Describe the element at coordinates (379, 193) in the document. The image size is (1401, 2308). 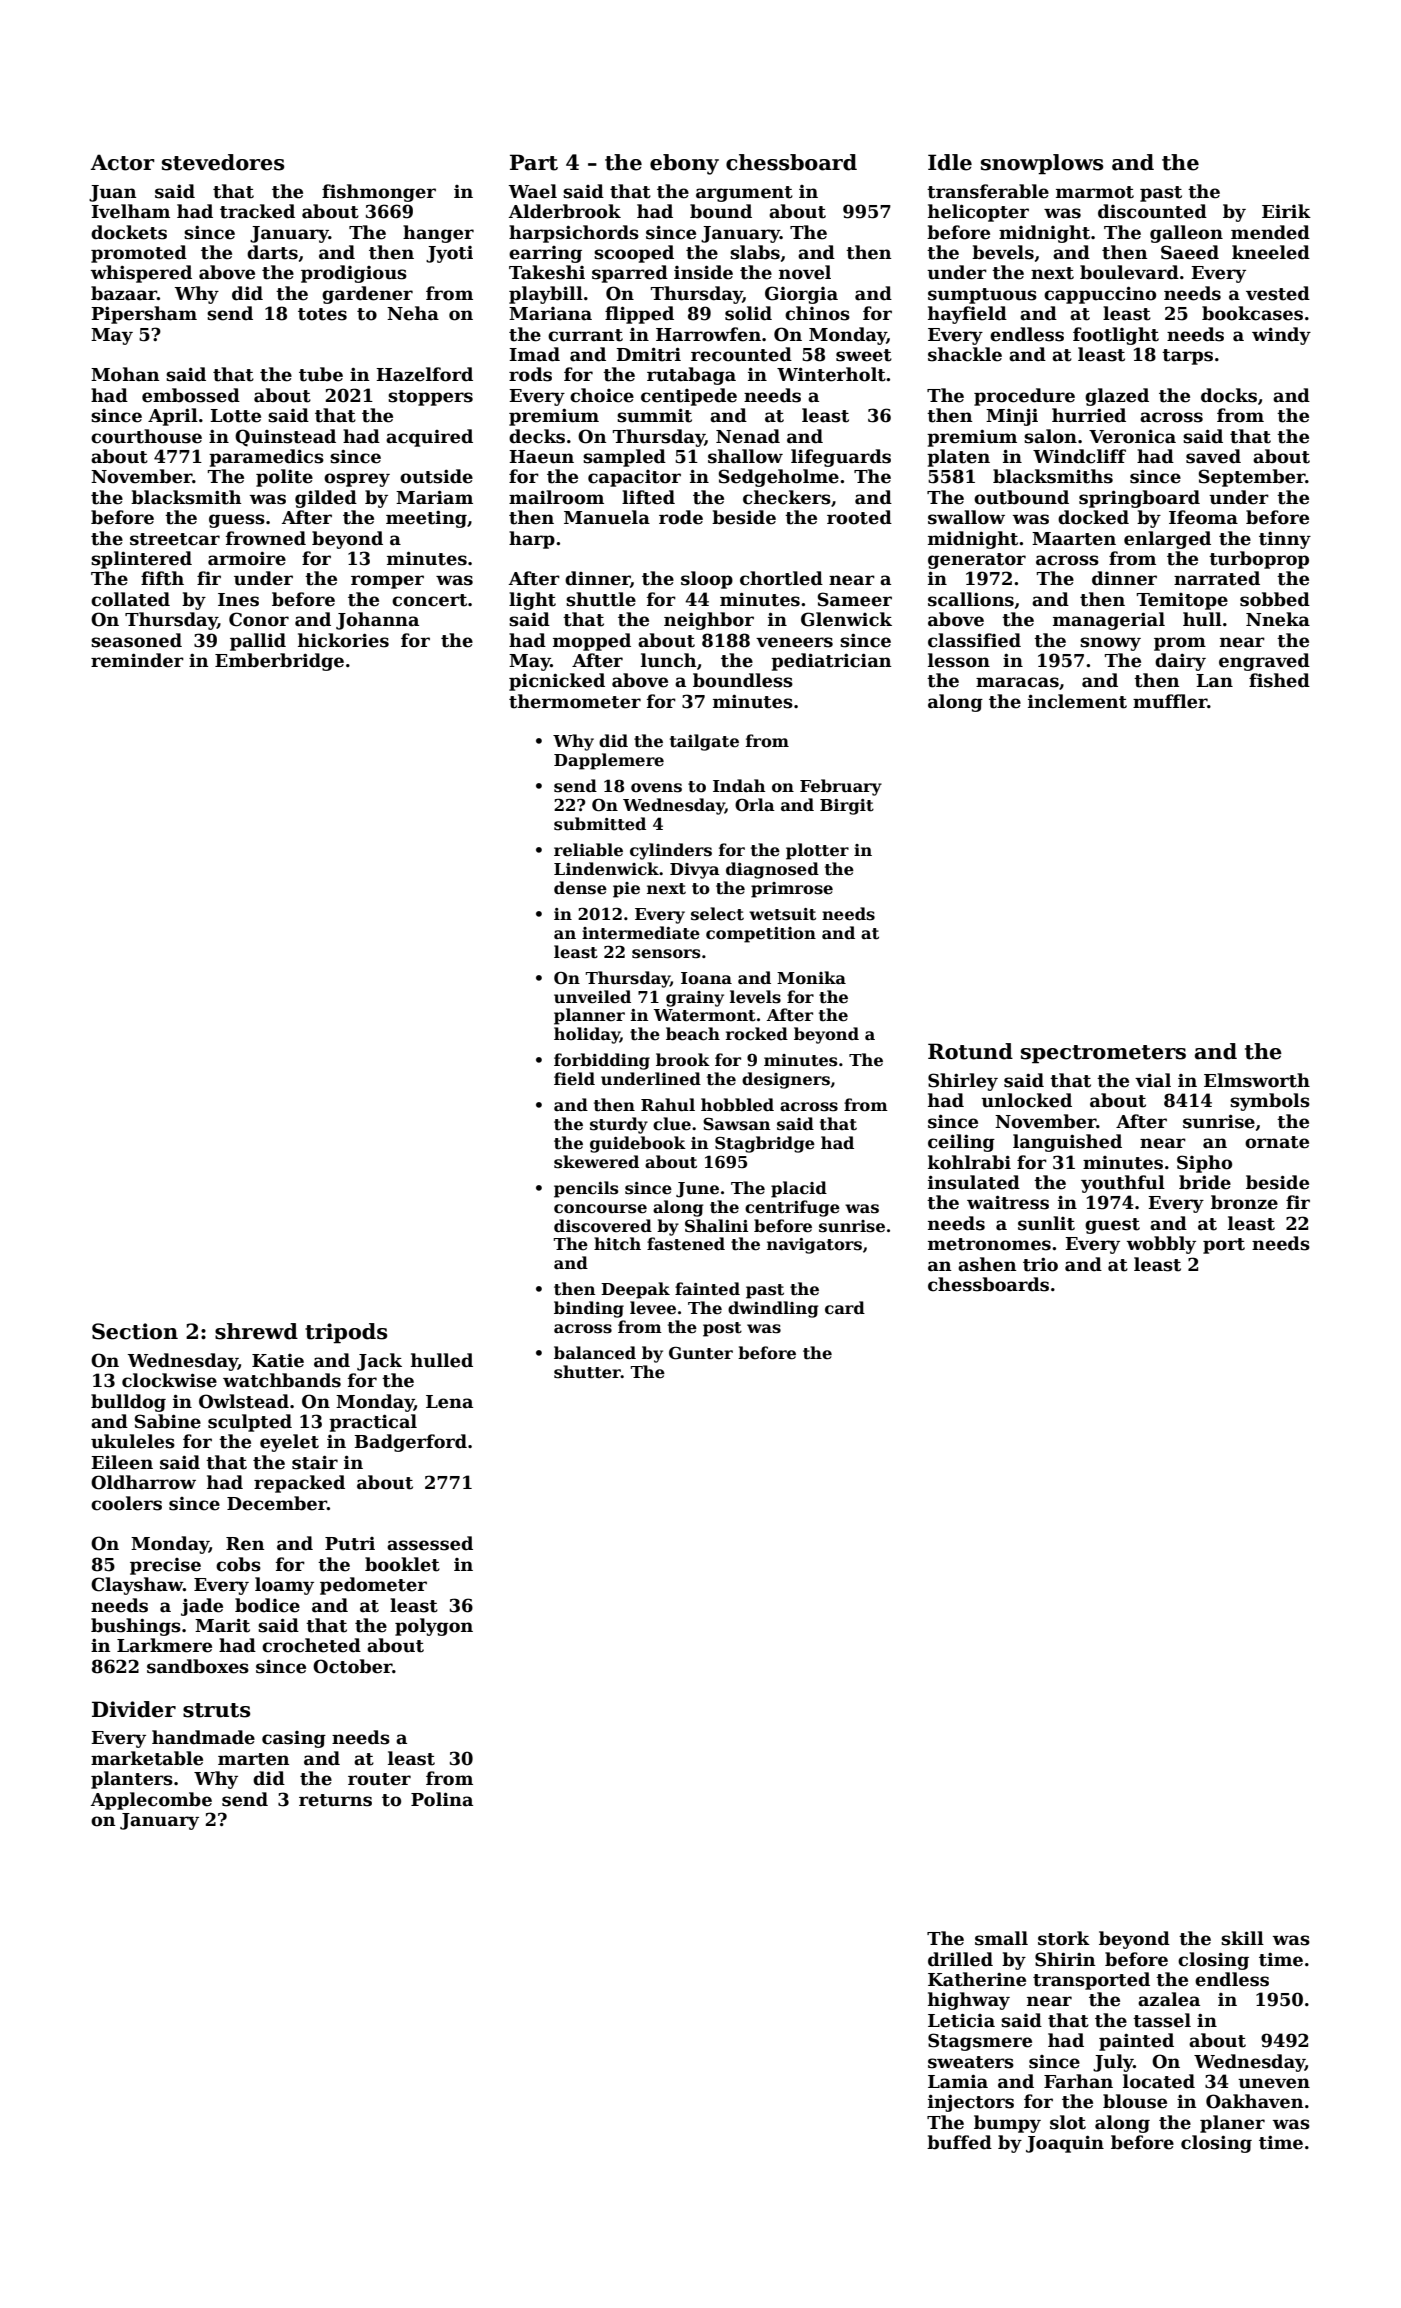
I see `fishmonger` at that location.
